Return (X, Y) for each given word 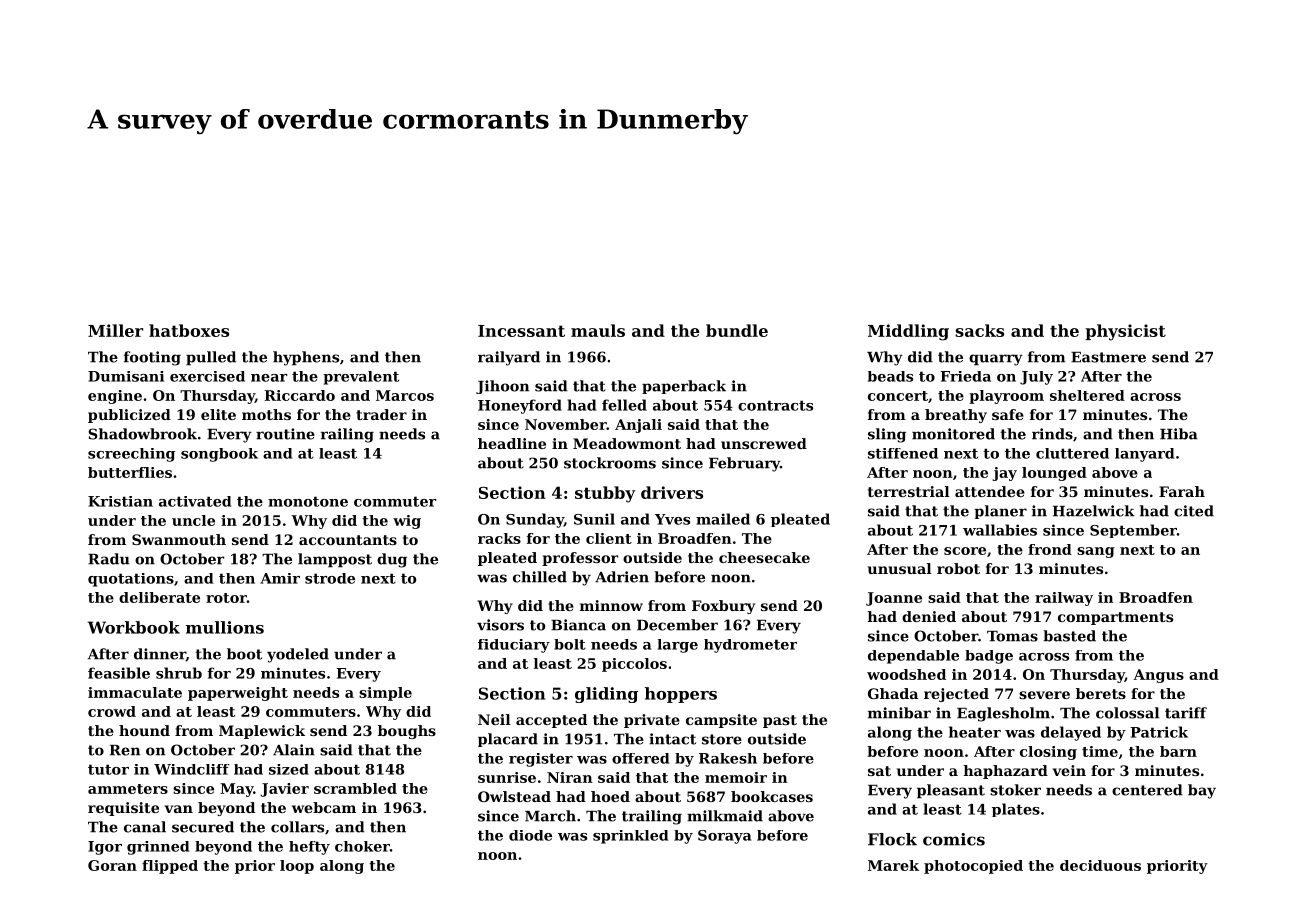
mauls (598, 330)
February (744, 464)
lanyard (1144, 455)
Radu (109, 559)
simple (385, 694)
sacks (980, 330)
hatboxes (189, 330)
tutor (108, 769)
